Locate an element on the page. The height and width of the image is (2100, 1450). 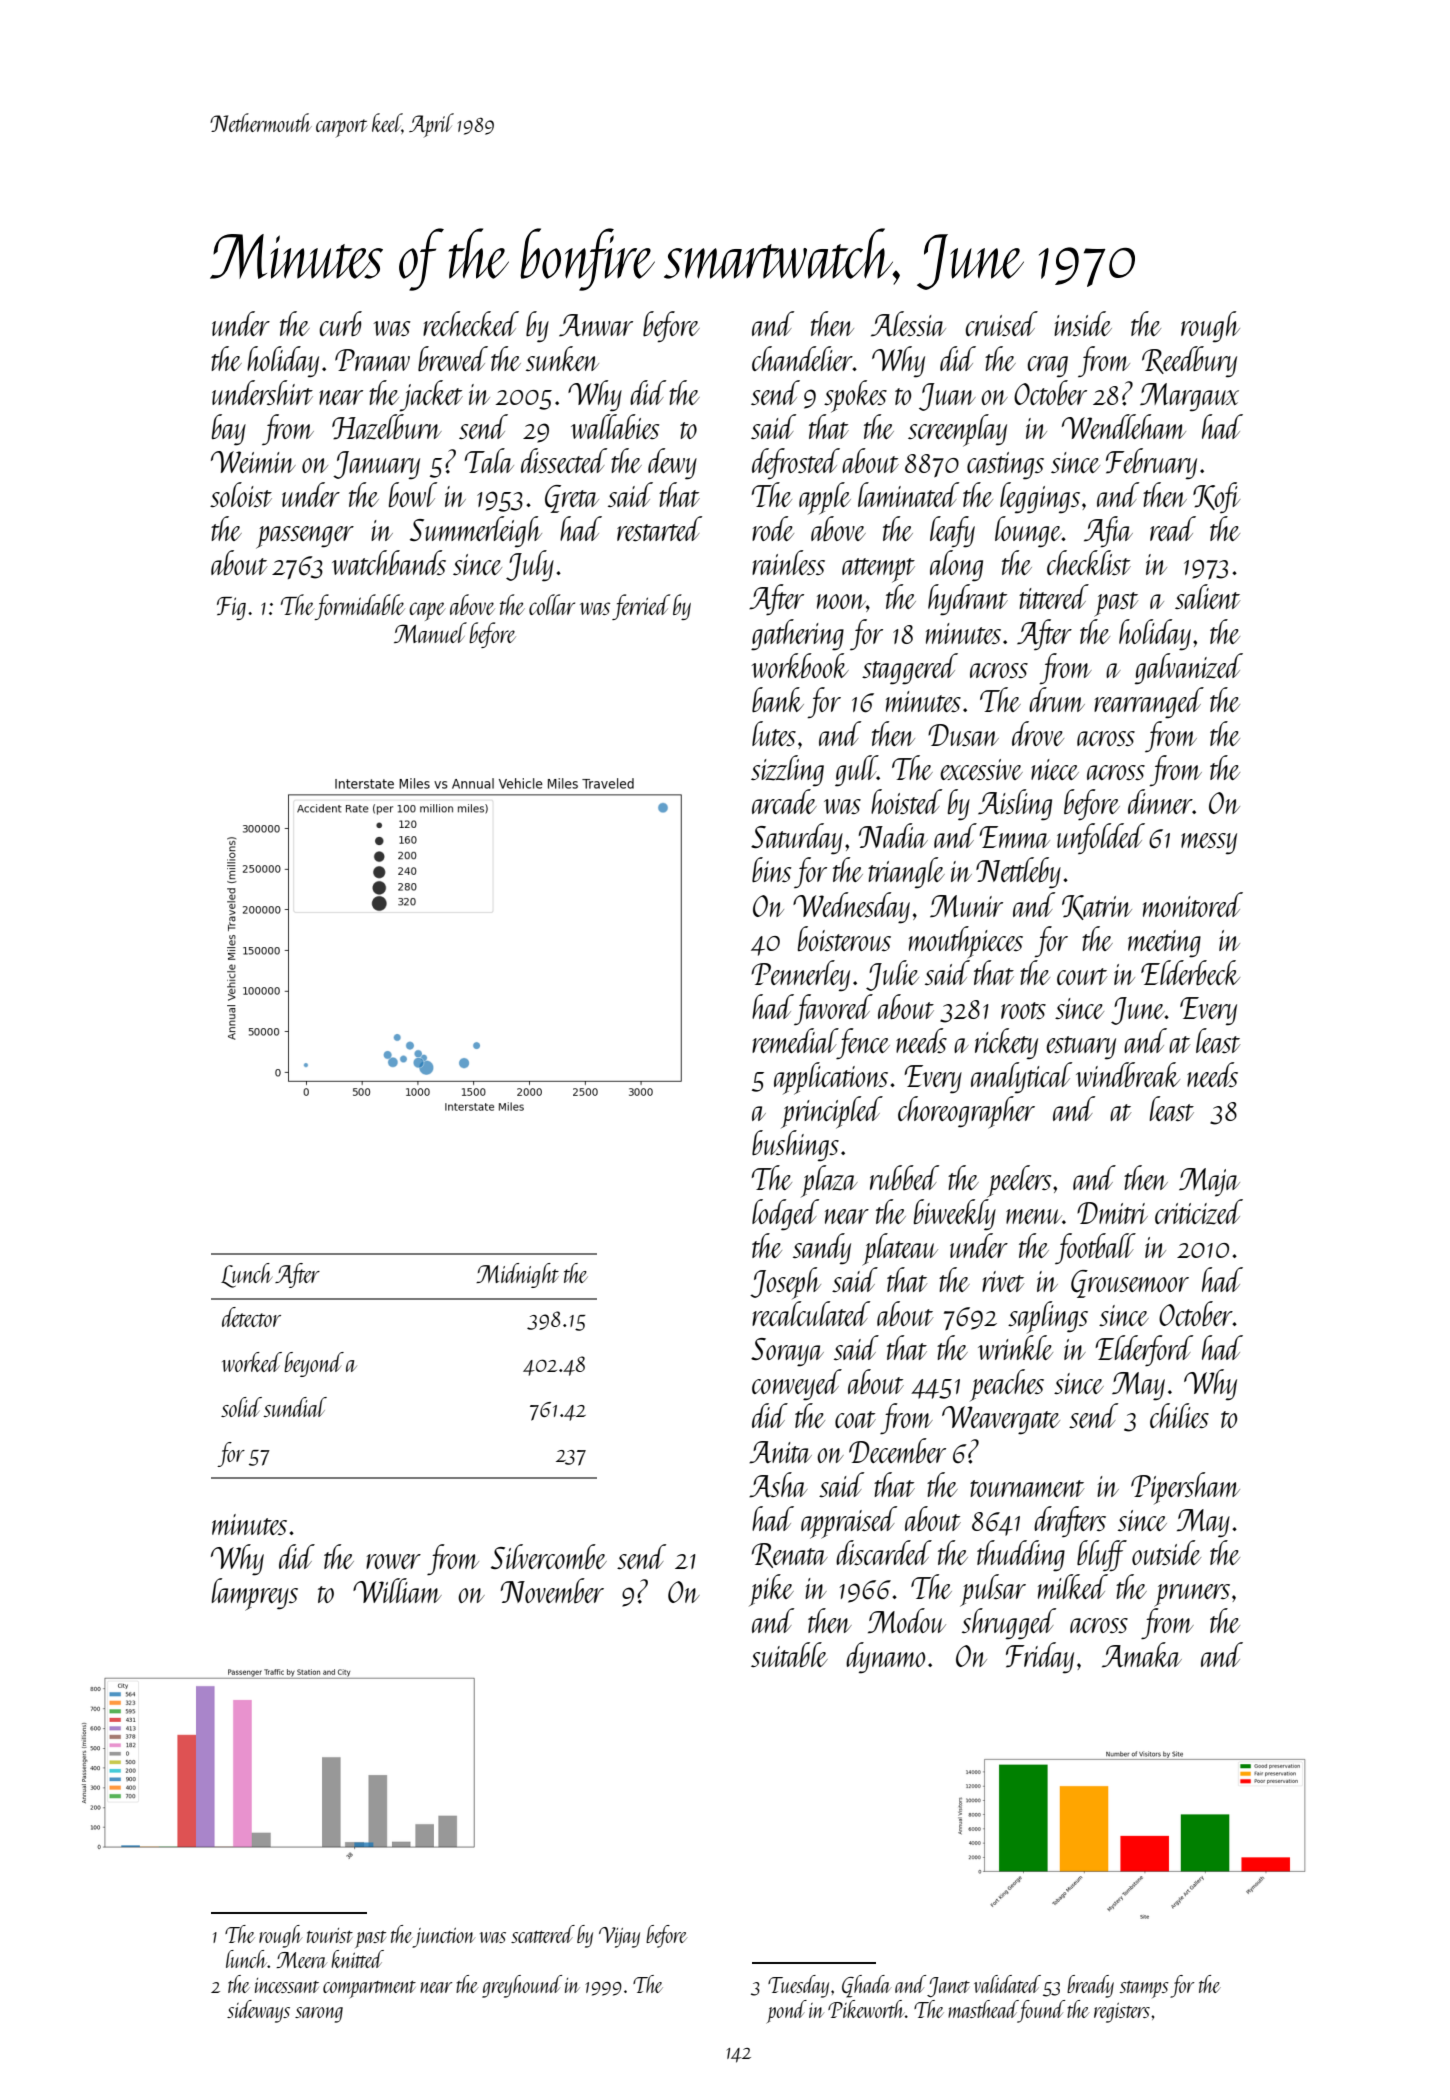
Ghada is located at coordinates (866, 1986).
